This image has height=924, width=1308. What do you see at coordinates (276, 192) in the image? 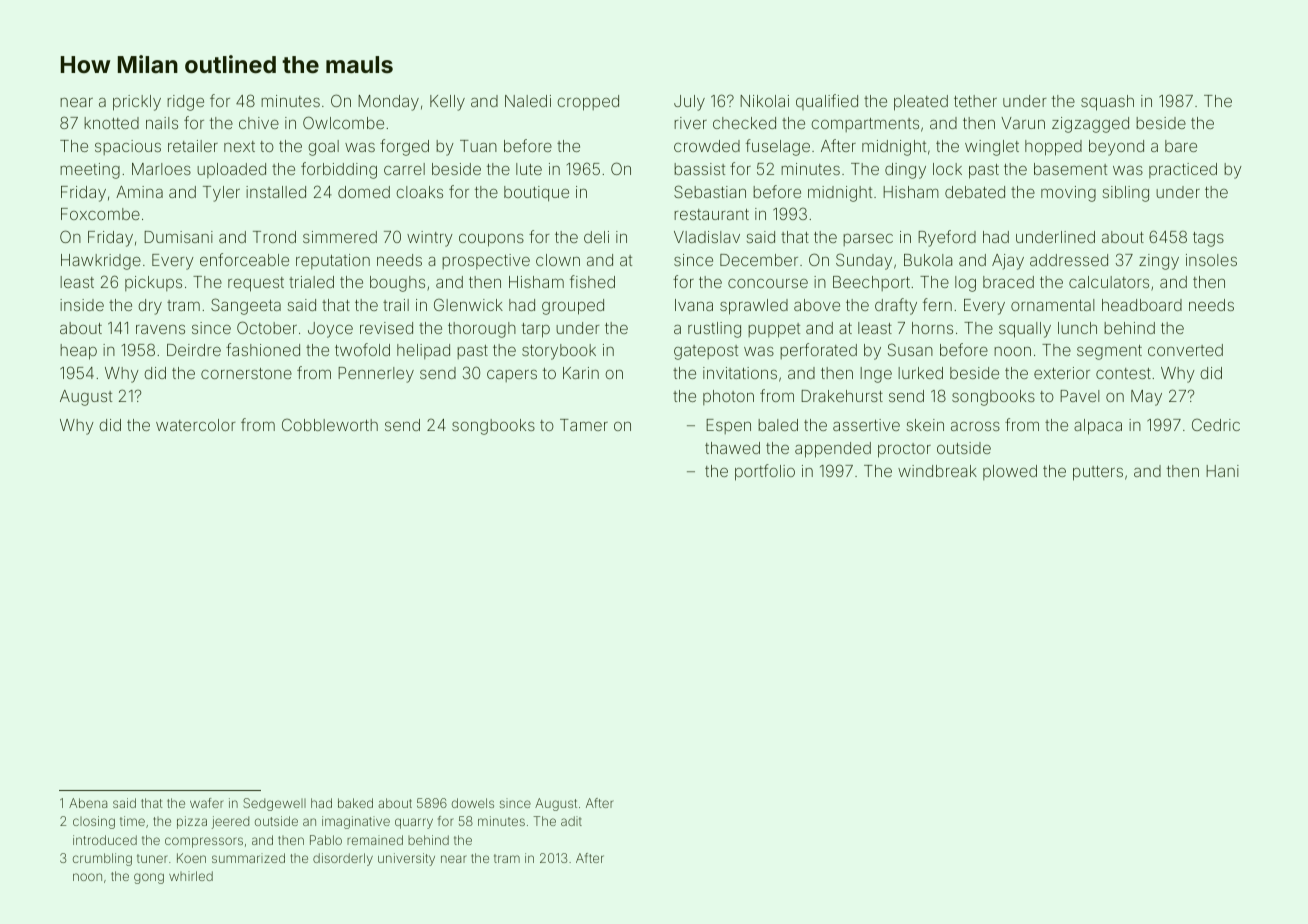
I see `installed` at bounding box center [276, 192].
